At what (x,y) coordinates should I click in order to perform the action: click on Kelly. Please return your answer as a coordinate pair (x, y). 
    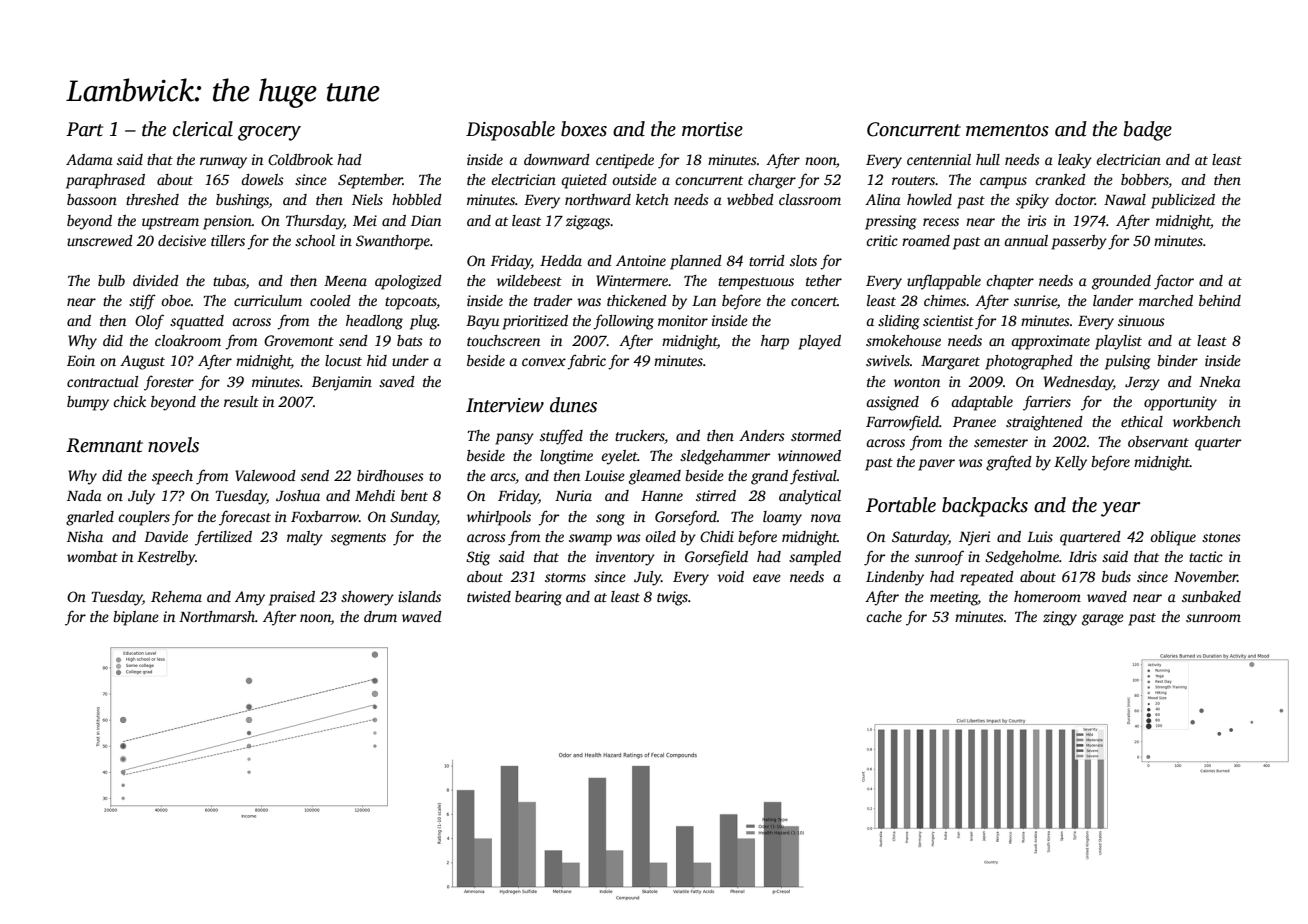
    Looking at the image, I should click on (1070, 463).
